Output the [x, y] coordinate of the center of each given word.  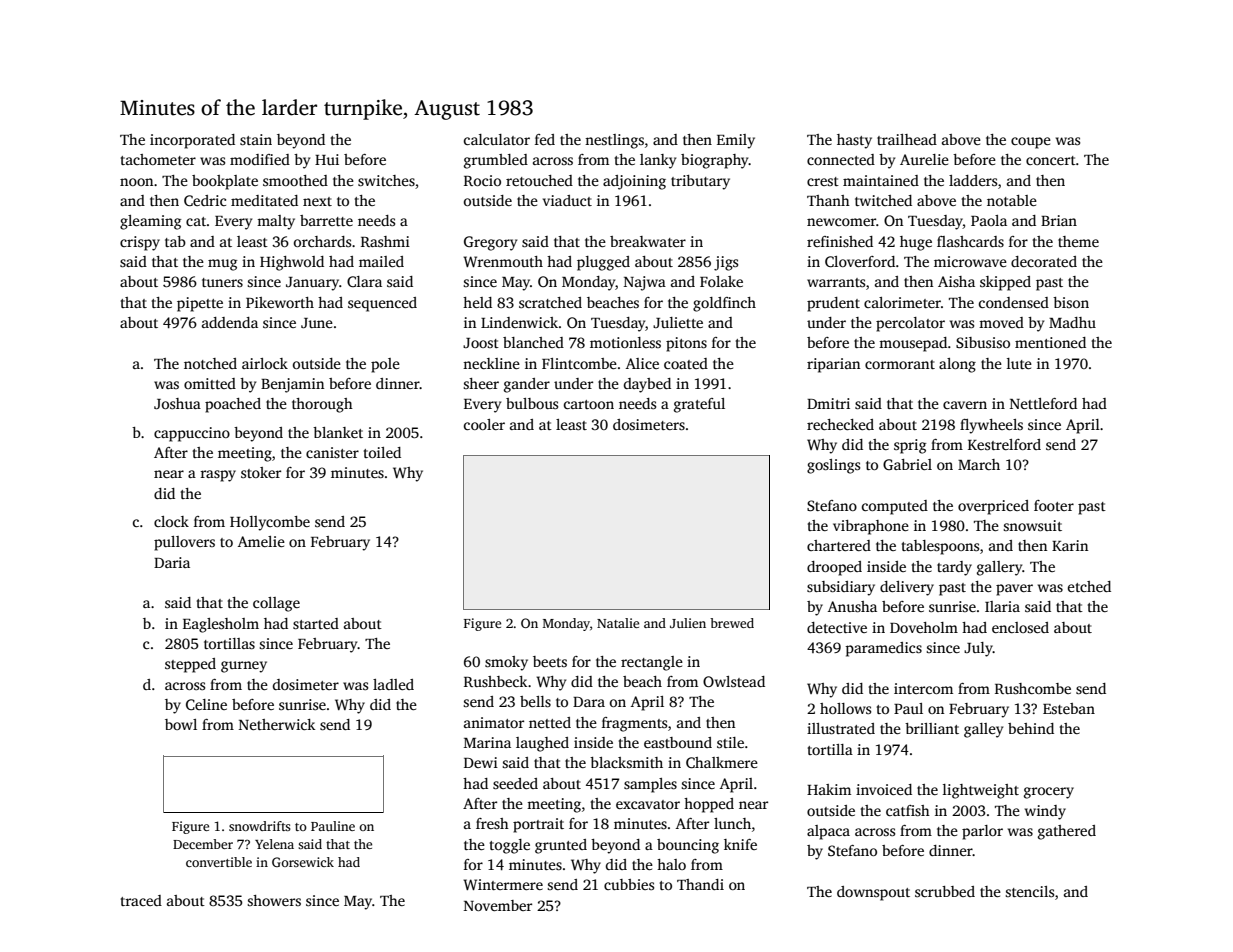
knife [740, 844]
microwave [970, 261]
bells [535, 701]
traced [141, 900]
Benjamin [292, 385]
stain [256, 139]
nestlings [614, 141]
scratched [550, 302]
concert [1051, 160]
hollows [845, 708]
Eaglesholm [221, 625]
